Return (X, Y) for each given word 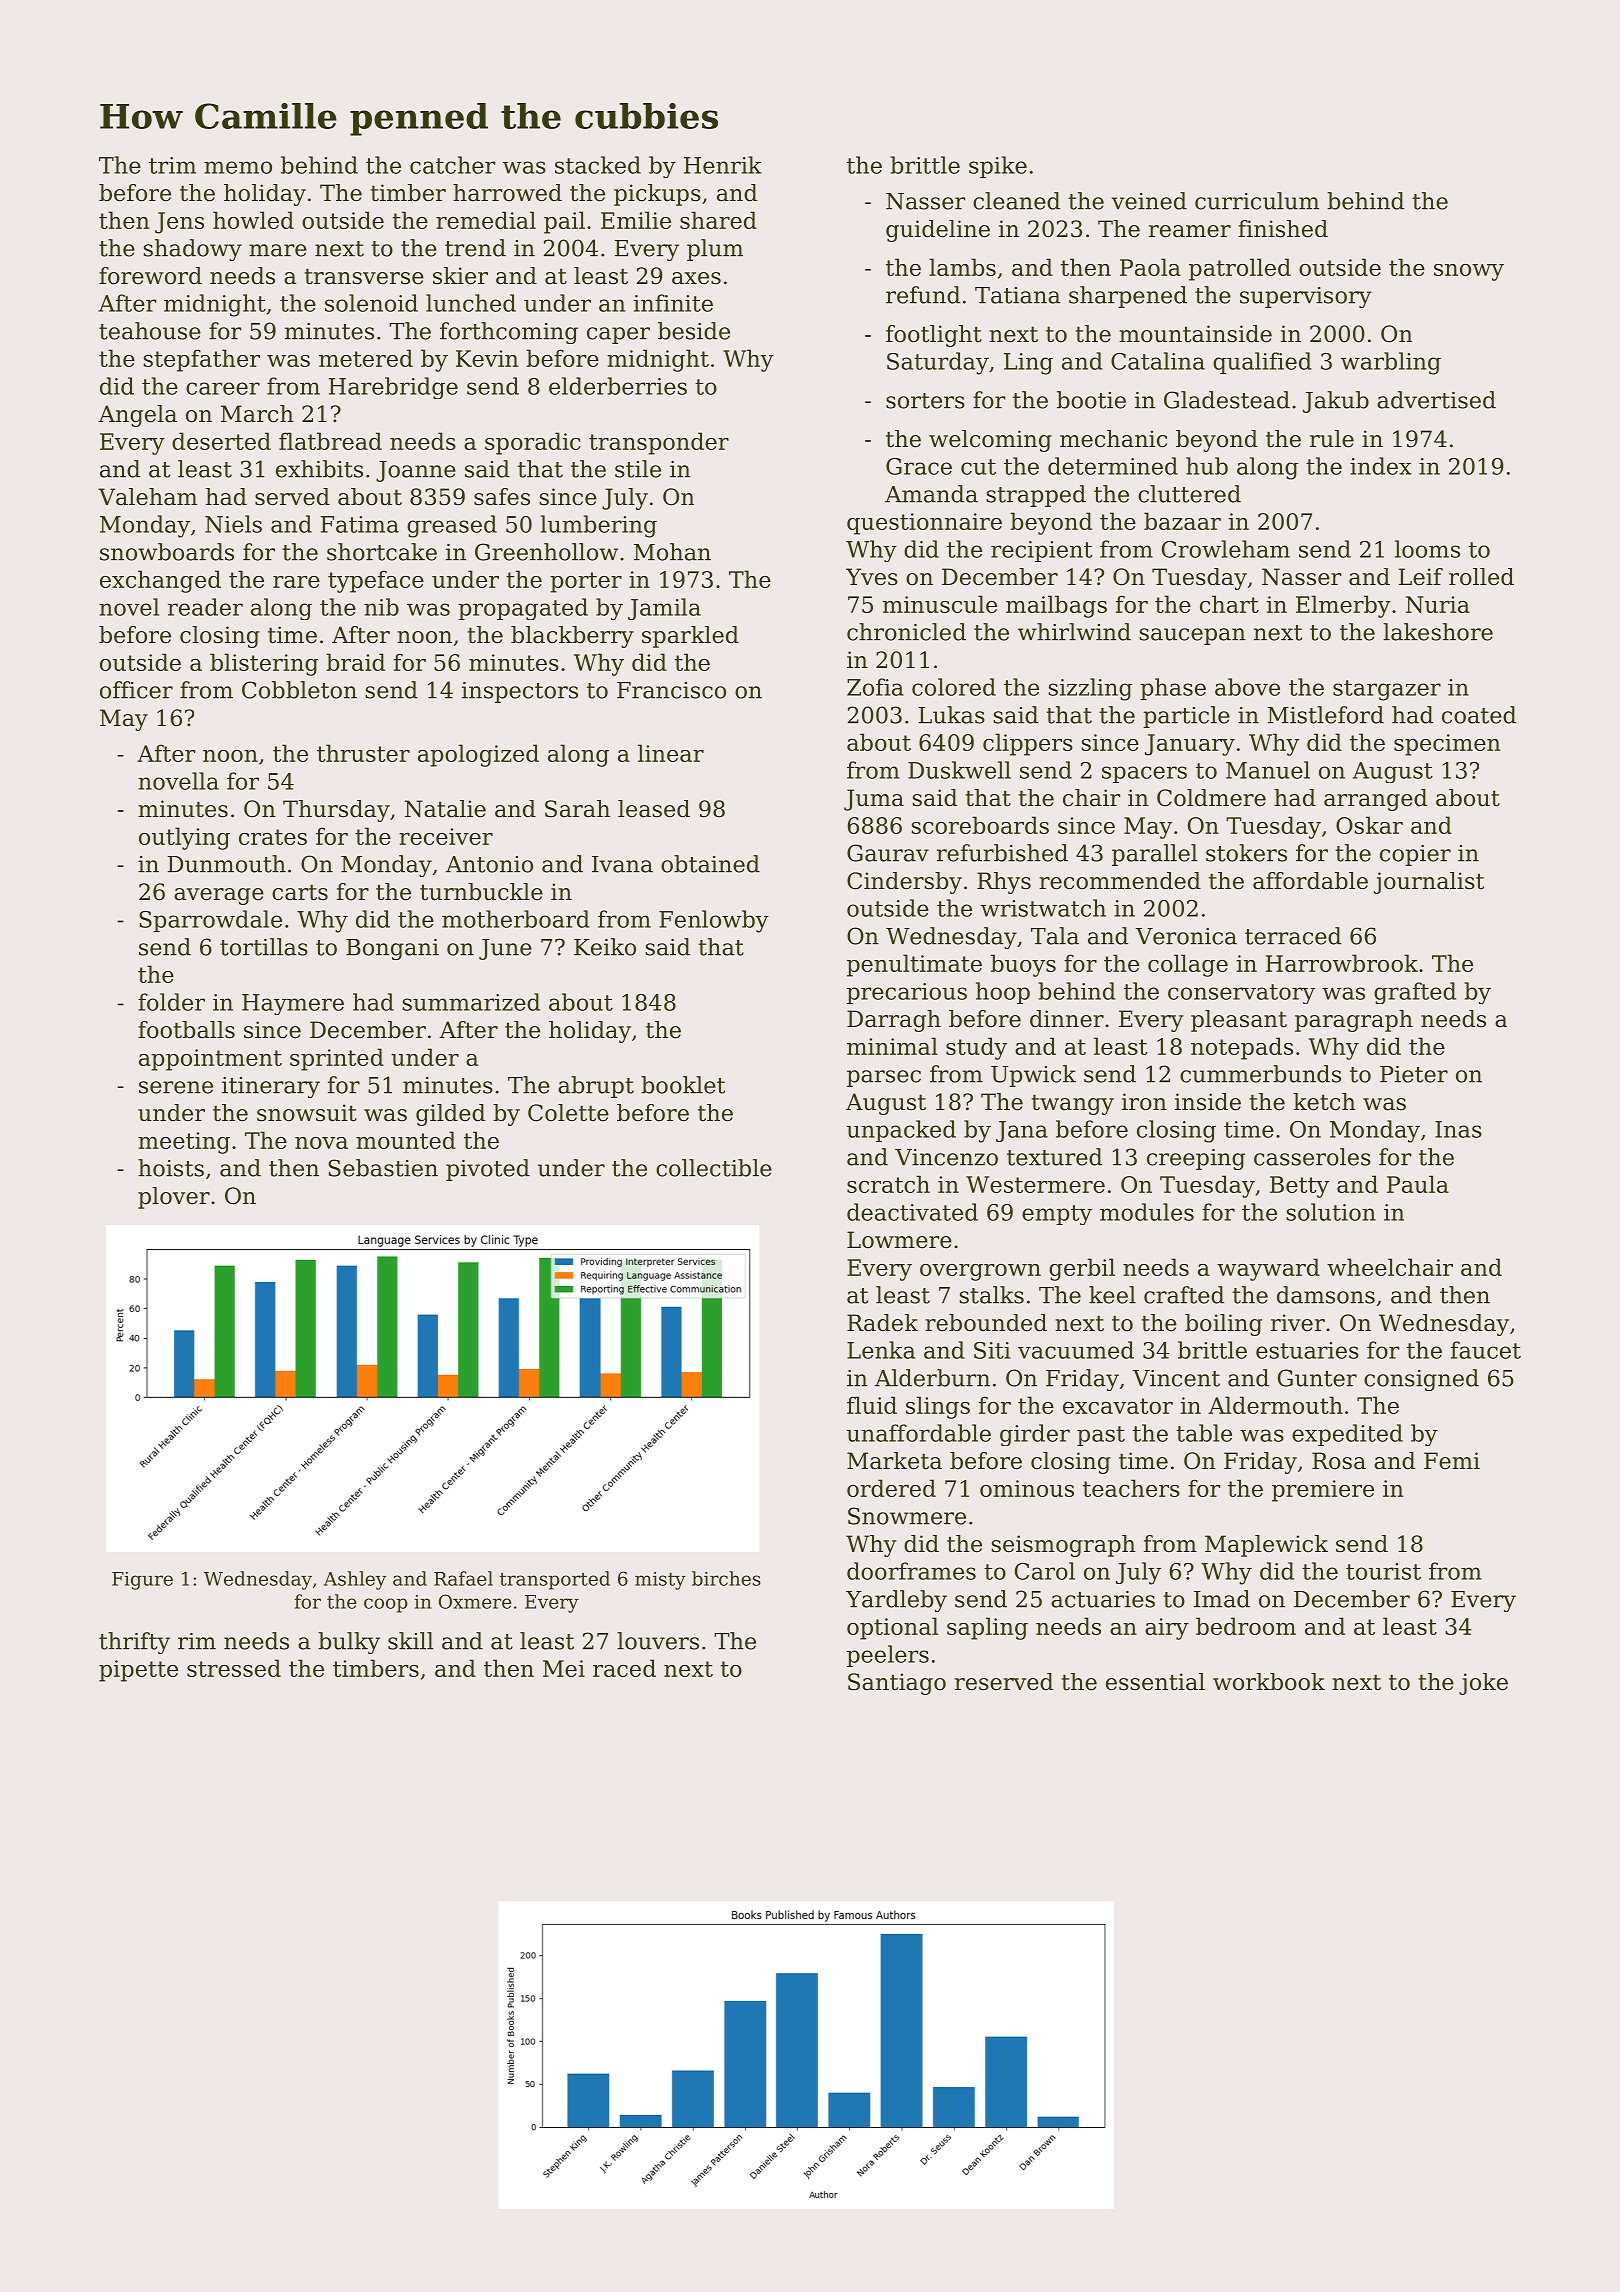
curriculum (1257, 201)
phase (1173, 689)
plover (174, 1198)
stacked (598, 165)
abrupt (596, 1087)
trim (172, 165)
